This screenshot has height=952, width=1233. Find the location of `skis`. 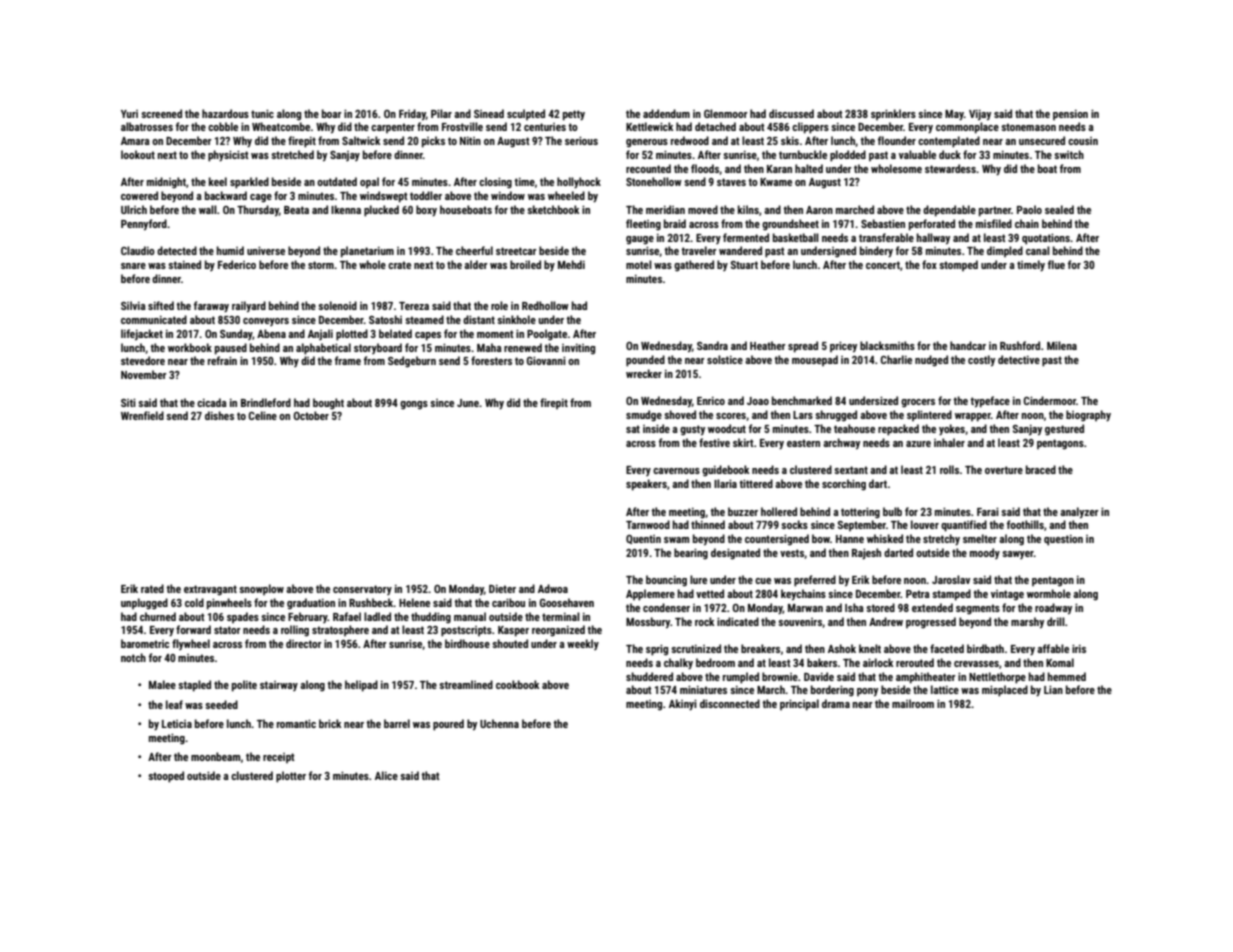

skis is located at coordinates (790, 140).
